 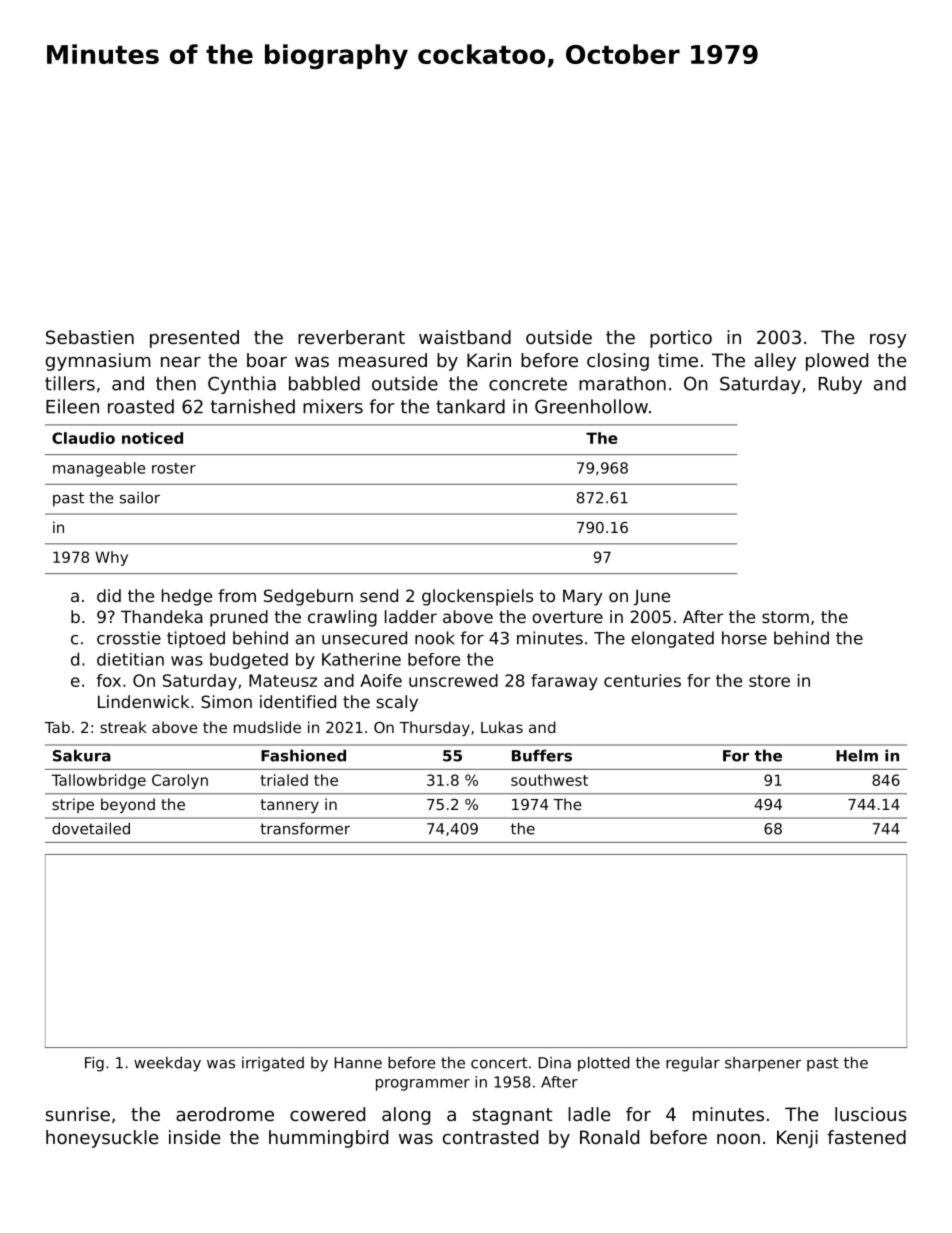 I want to click on luscious, so click(x=871, y=1114).
